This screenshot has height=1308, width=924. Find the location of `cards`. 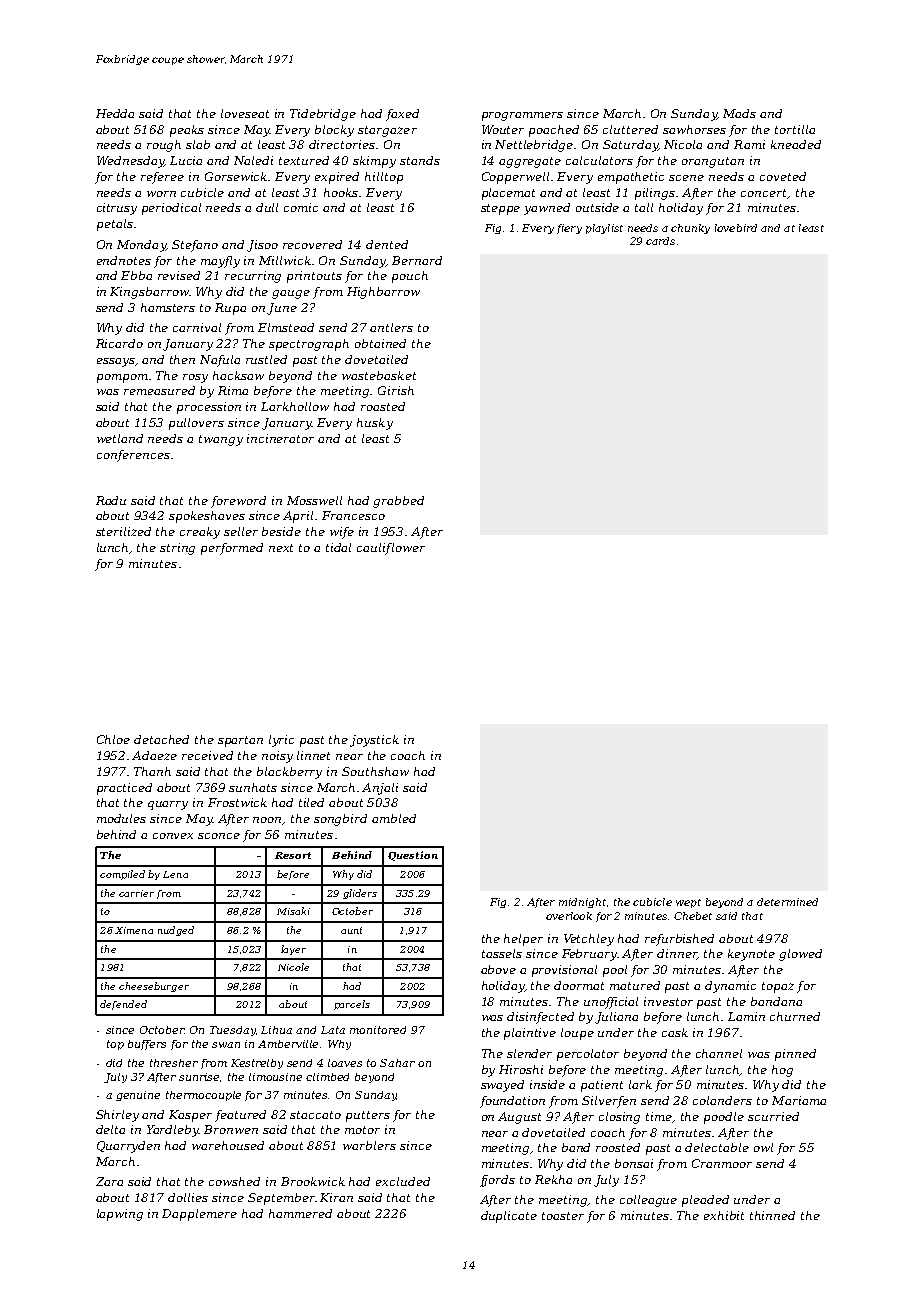

cards is located at coordinates (660, 241).
